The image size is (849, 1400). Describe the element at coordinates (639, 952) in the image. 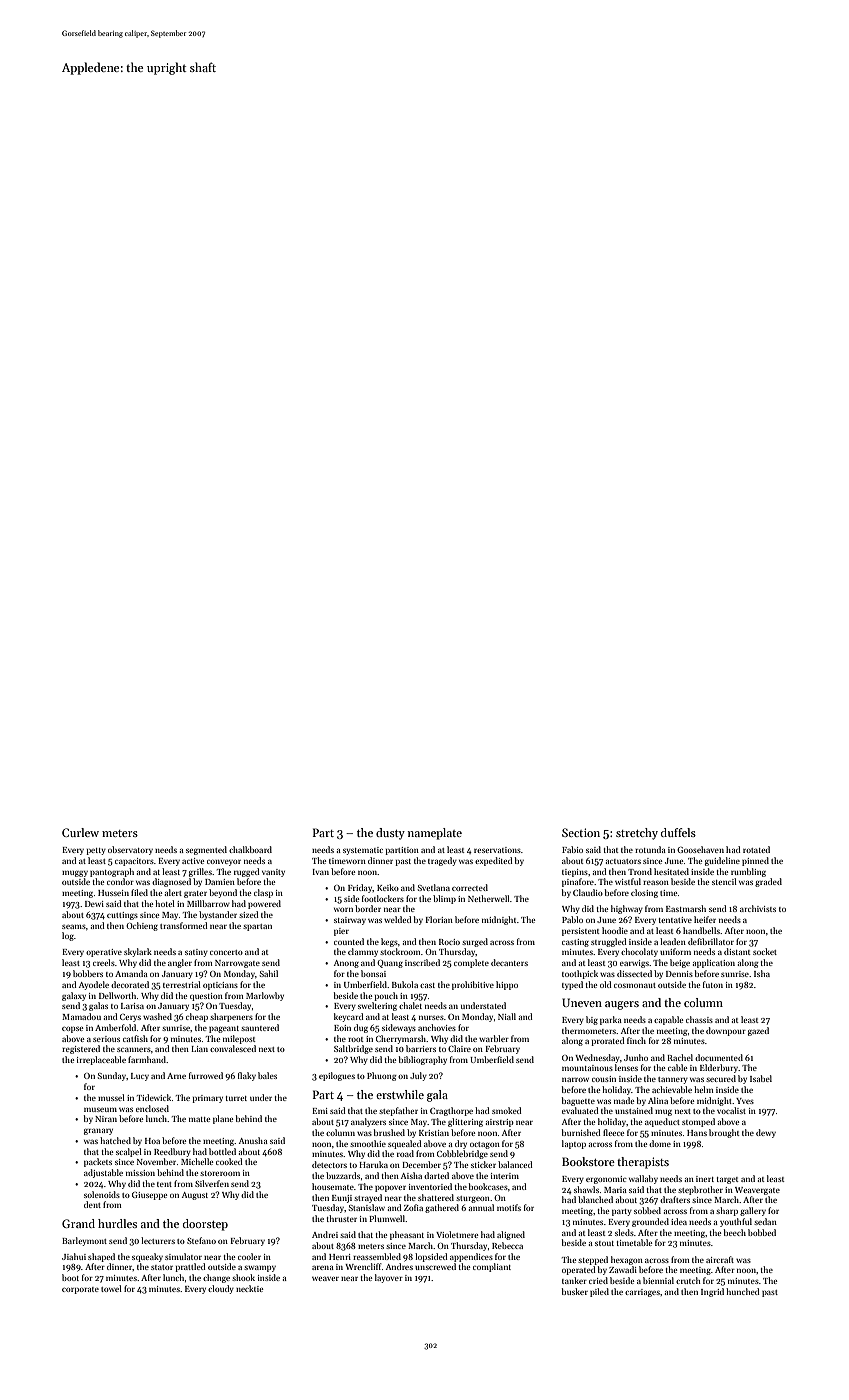

I see `chocolaty` at that location.
